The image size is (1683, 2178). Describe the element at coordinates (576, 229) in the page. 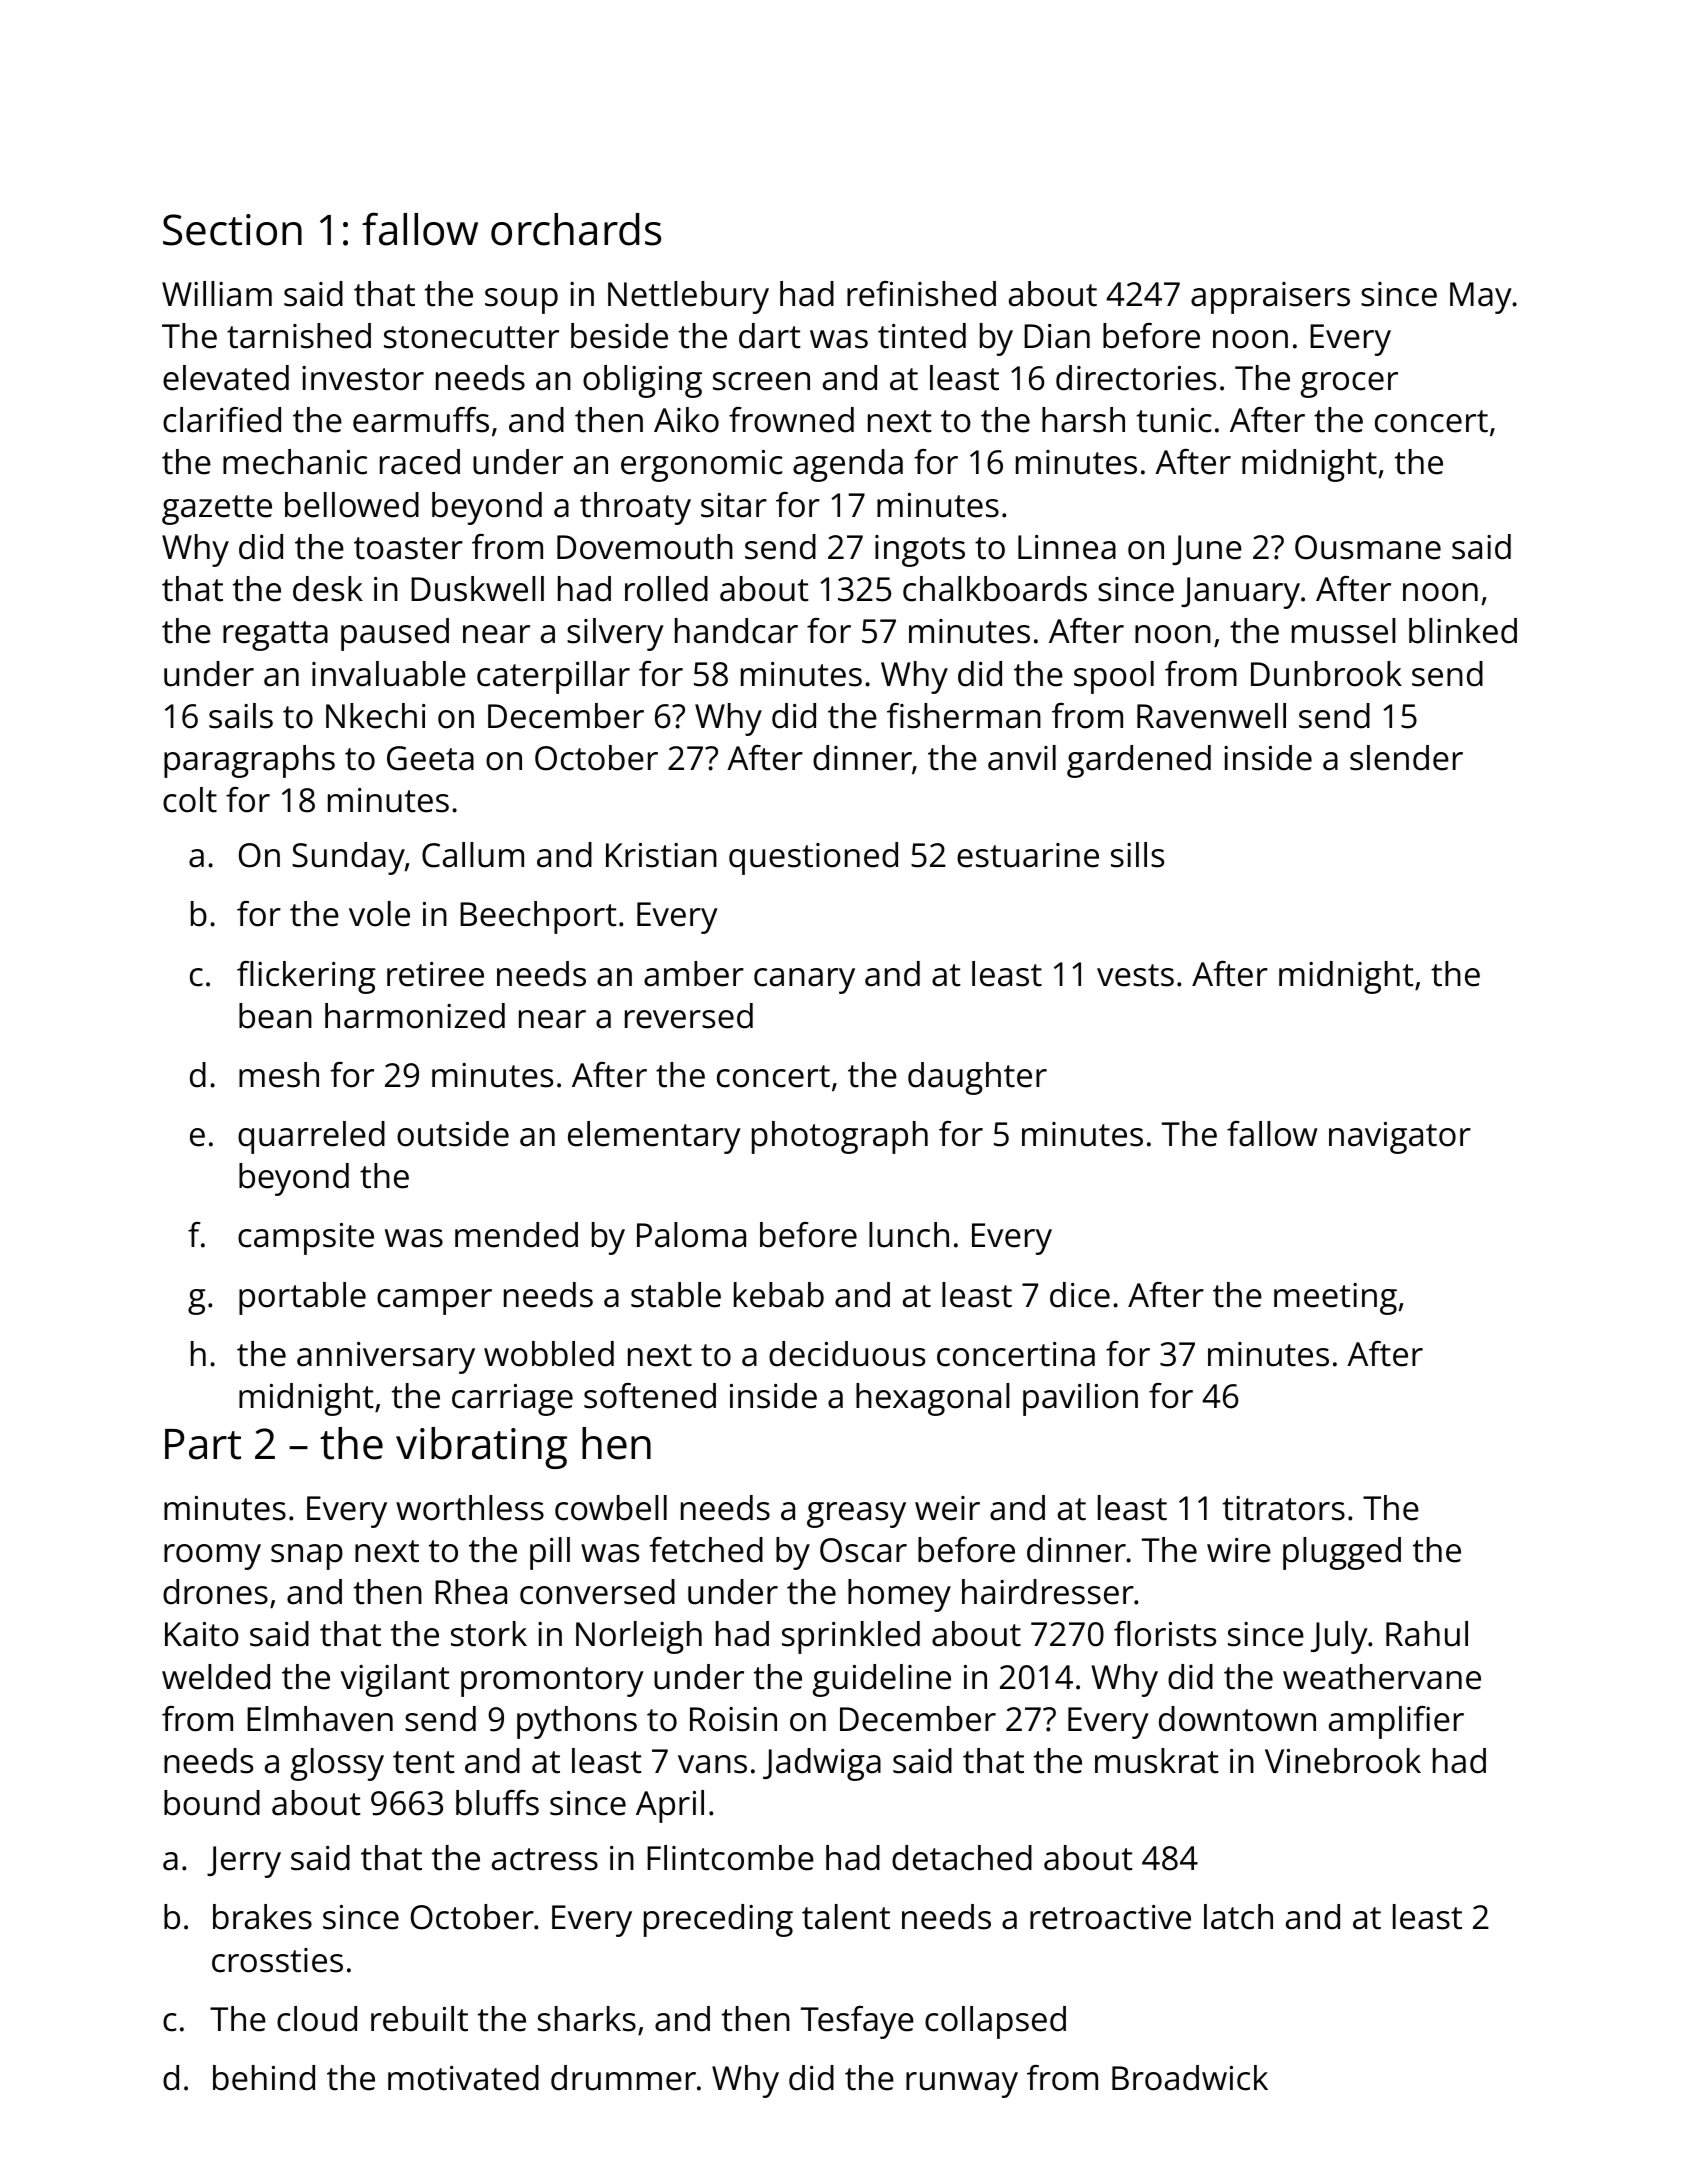

I see `orchards` at that location.
